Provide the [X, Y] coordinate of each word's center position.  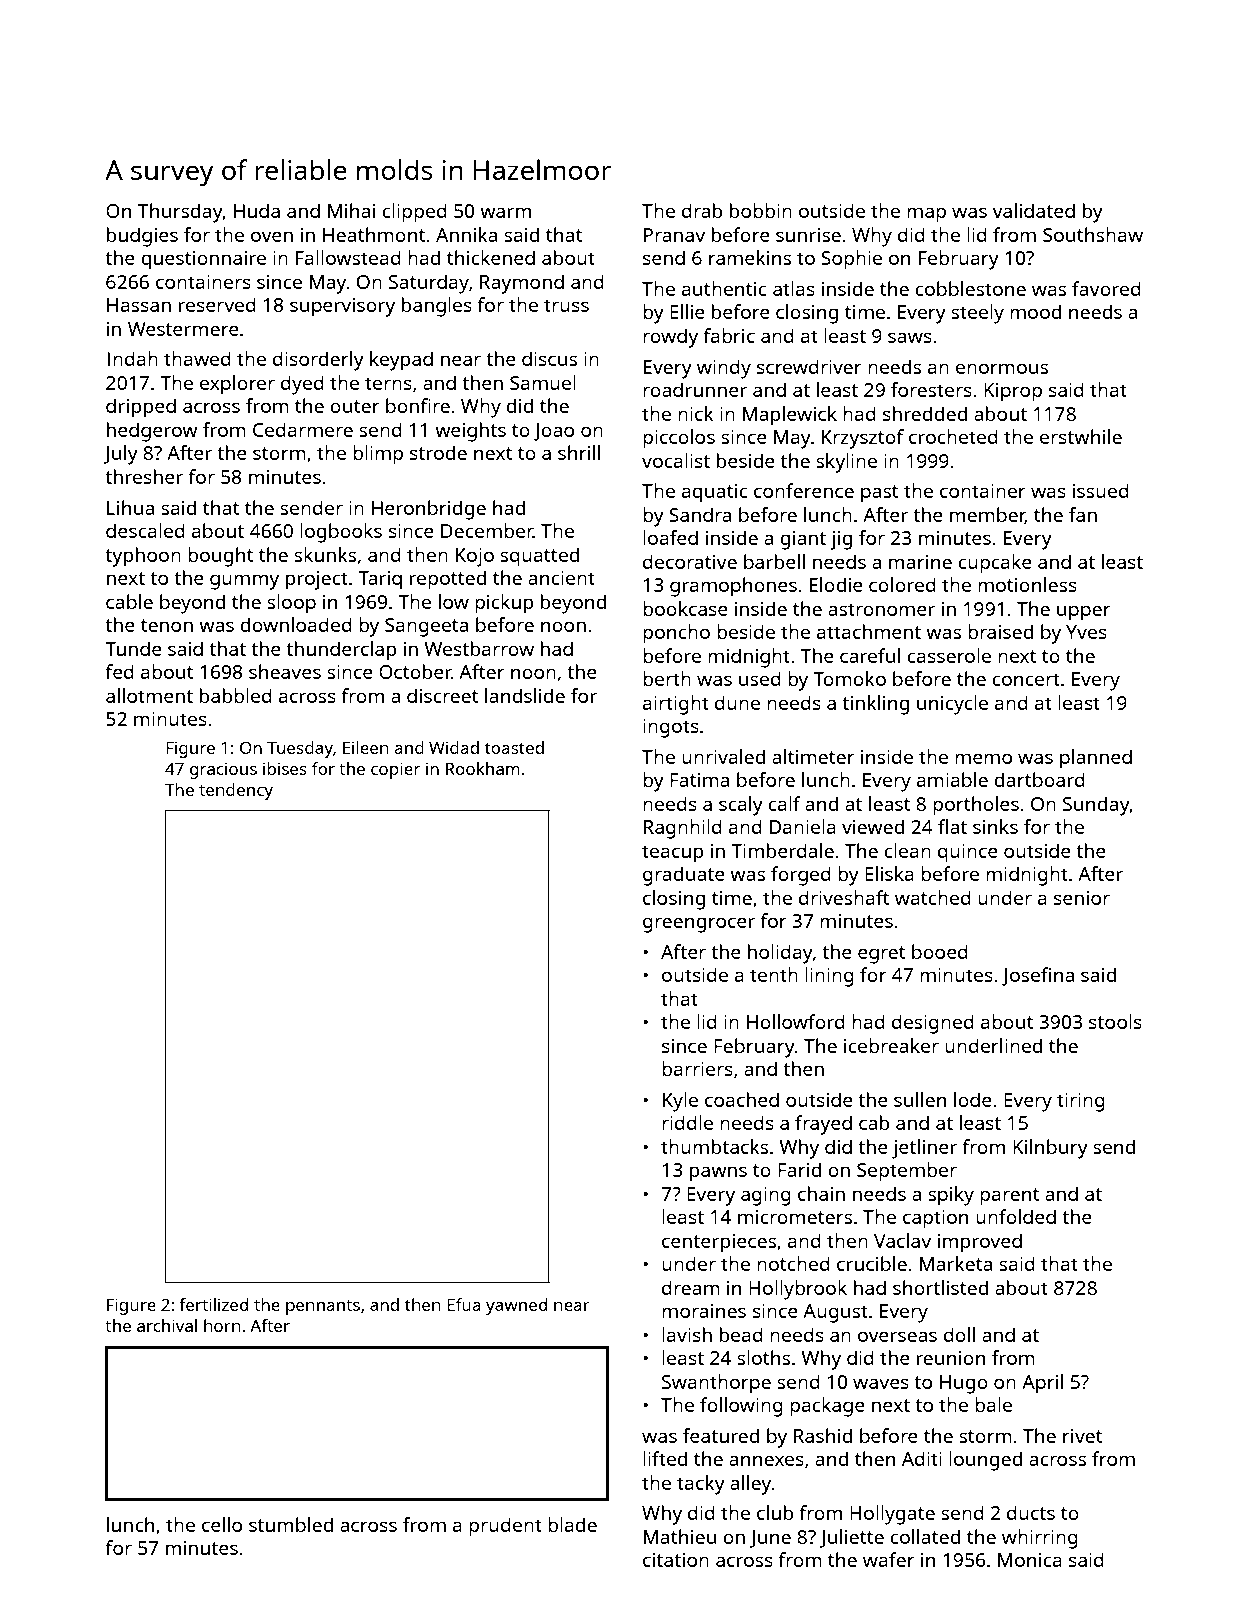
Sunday [1096, 806]
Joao [554, 432]
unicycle [952, 705]
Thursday [180, 213]
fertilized [213, 1304]
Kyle [680, 1102]
